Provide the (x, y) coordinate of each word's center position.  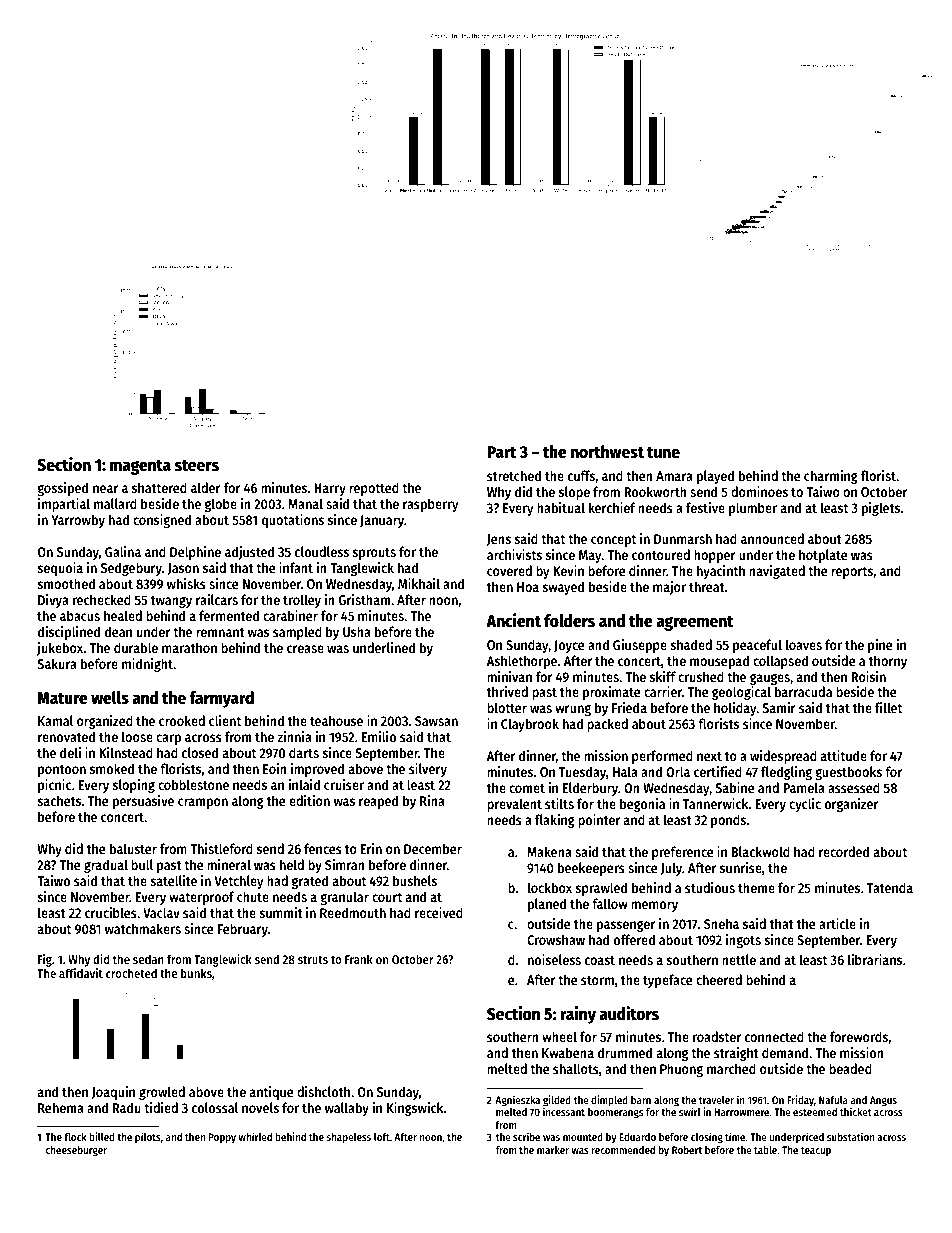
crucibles (111, 912)
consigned (162, 521)
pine (880, 646)
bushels (415, 880)
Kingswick (415, 1109)
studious (710, 887)
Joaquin (113, 1093)
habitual (561, 507)
